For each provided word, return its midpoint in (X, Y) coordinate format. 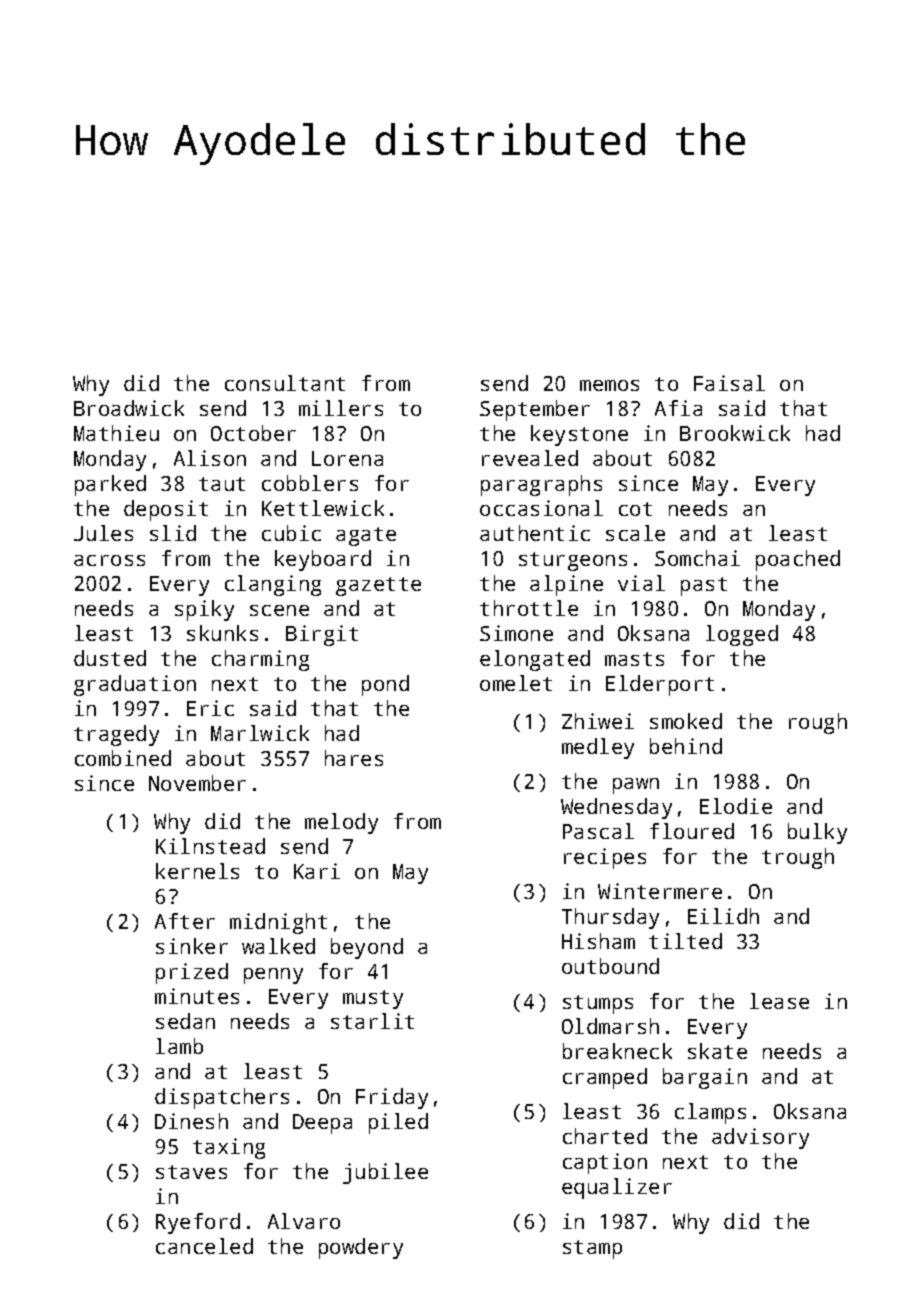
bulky (817, 833)
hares (354, 758)
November (197, 783)
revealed (530, 458)
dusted (110, 658)
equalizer (617, 1188)
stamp (592, 1249)
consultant (285, 383)
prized (192, 973)
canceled (204, 1246)
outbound (610, 966)
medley (598, 748)
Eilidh (723, 916)
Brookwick (735, 433)
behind (686, 746)
